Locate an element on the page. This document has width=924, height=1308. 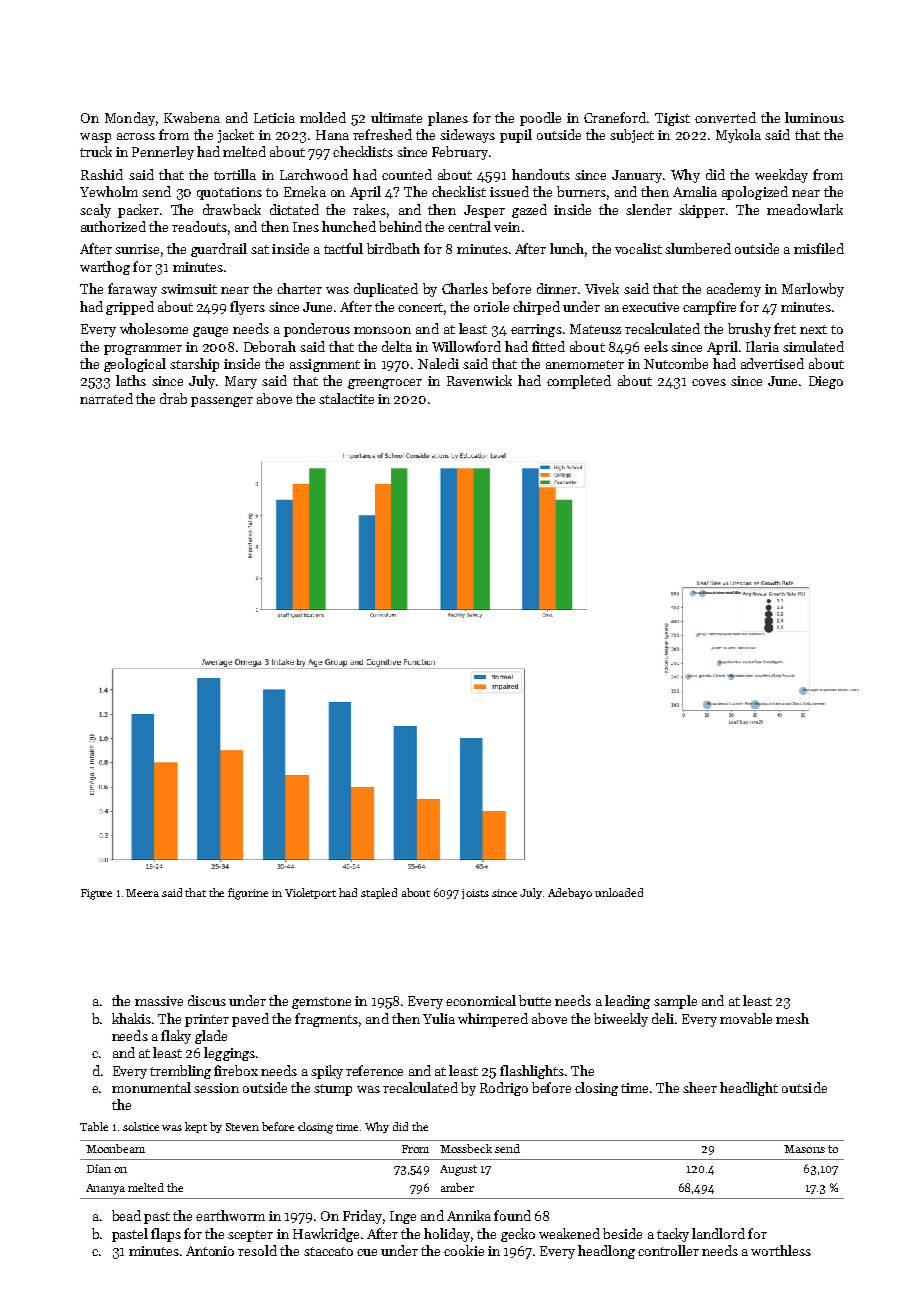
firebox is located at coordinates (236, 1070).
